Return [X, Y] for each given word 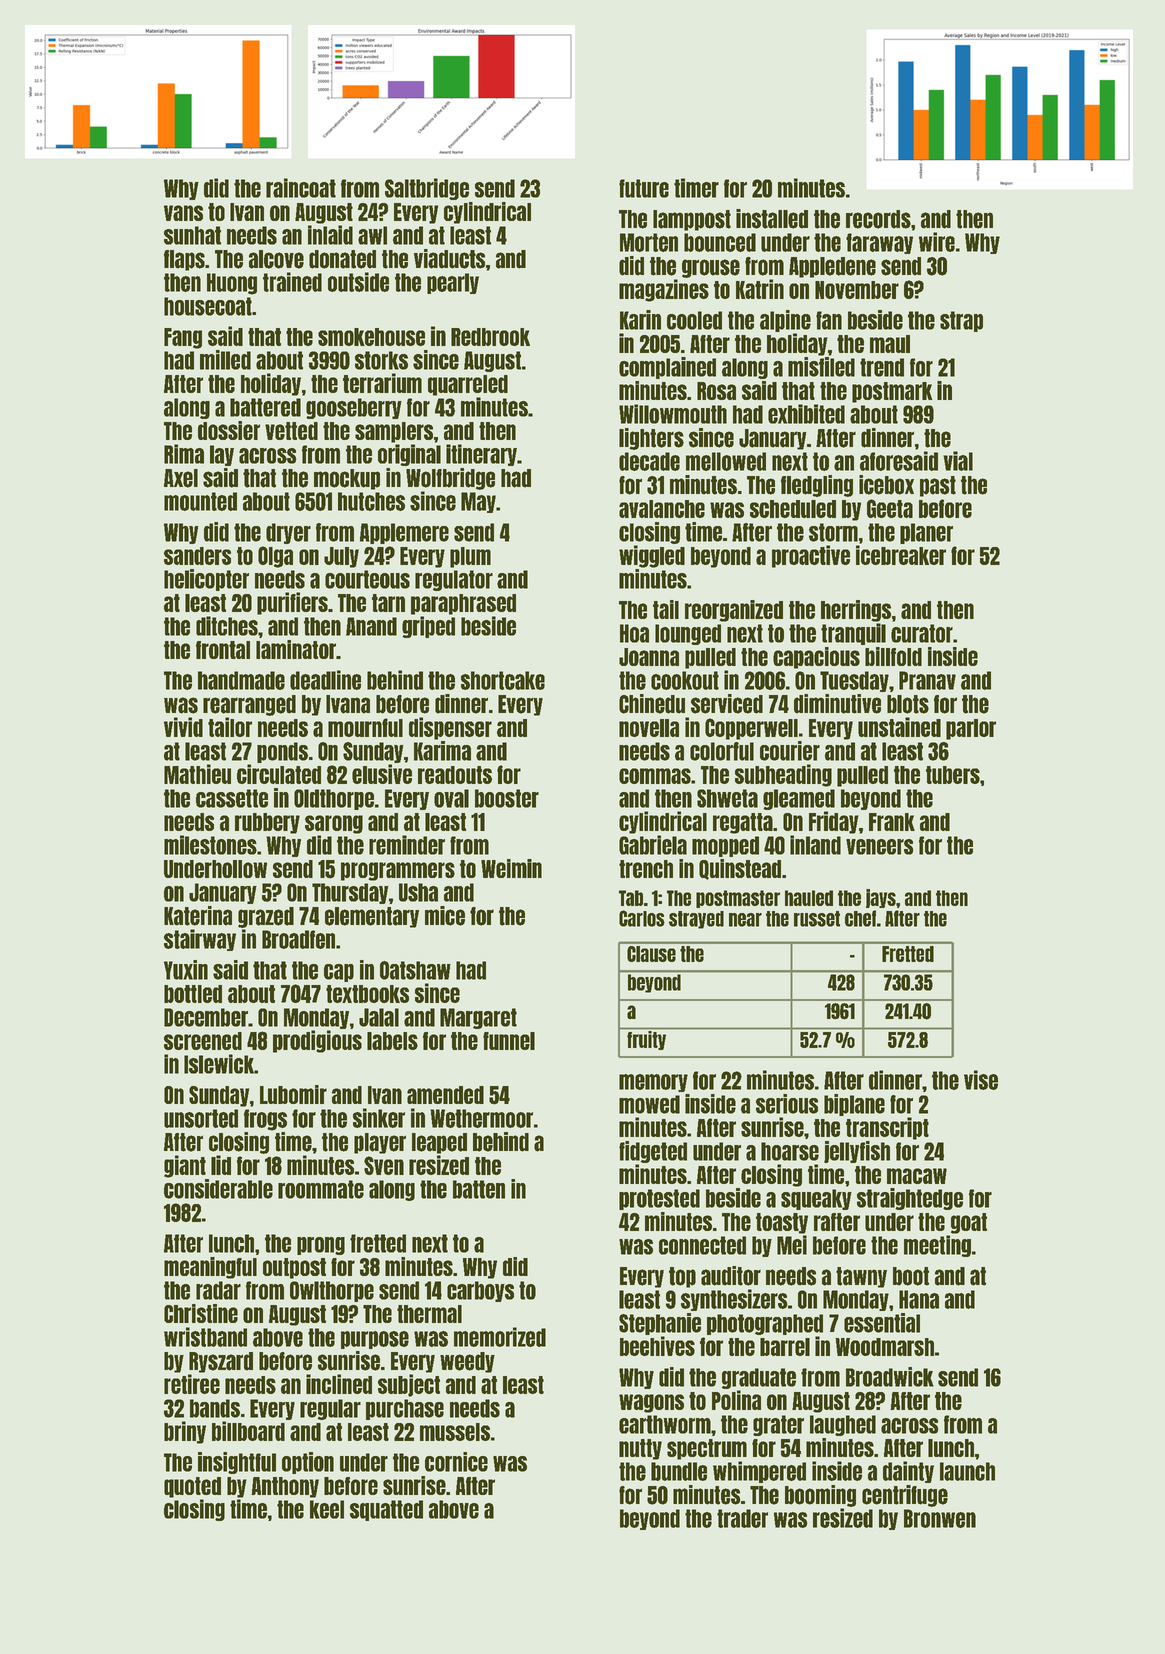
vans [183, 213]
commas [655, 776]
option [308, 1463]
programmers [398, 871]
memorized [500, 1337]
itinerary [481, 455]
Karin [640, 320]
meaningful [210, 1268]
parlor [971, 729]
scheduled [793, 509]
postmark [892, 392]
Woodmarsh [884, 1347]
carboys [480, 1291]
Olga [275, 557]
